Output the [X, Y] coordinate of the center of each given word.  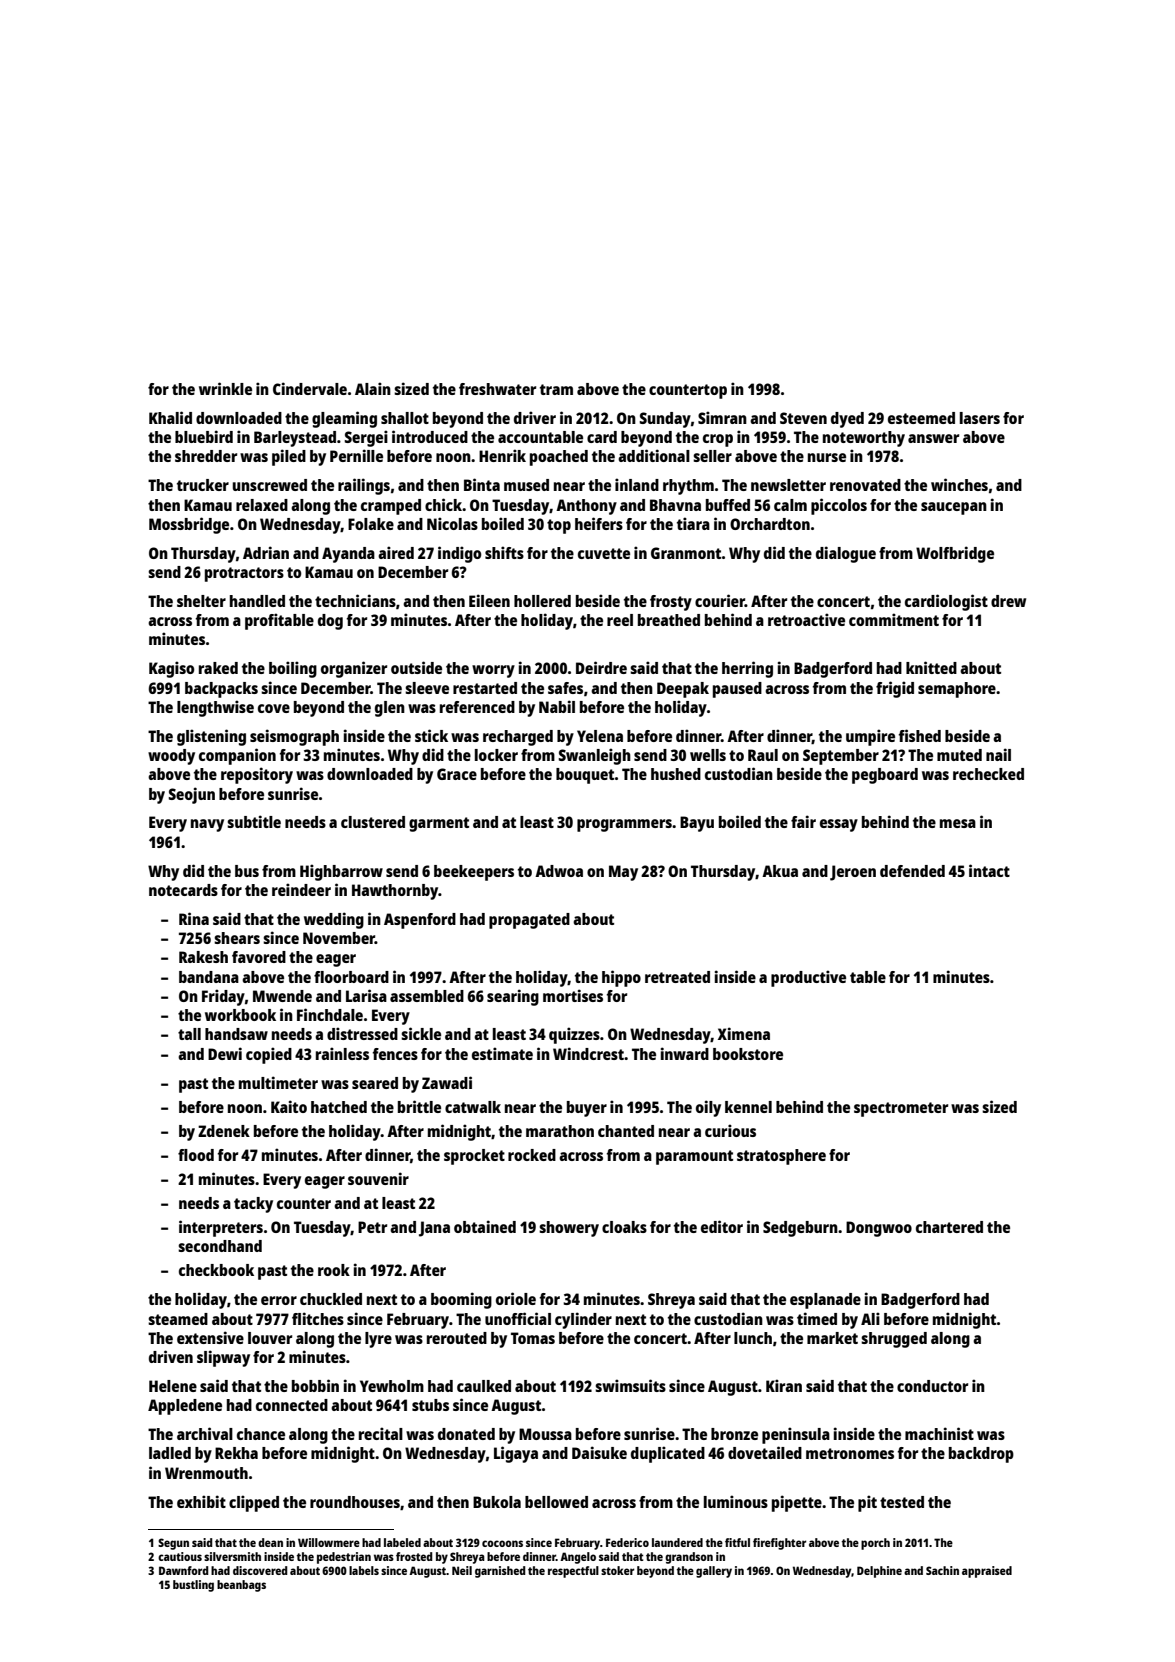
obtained [485, 1226]
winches [959, 484]
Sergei [366, 438]
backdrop [981, 1455]
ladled [170, 1453]
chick [443, 504]
